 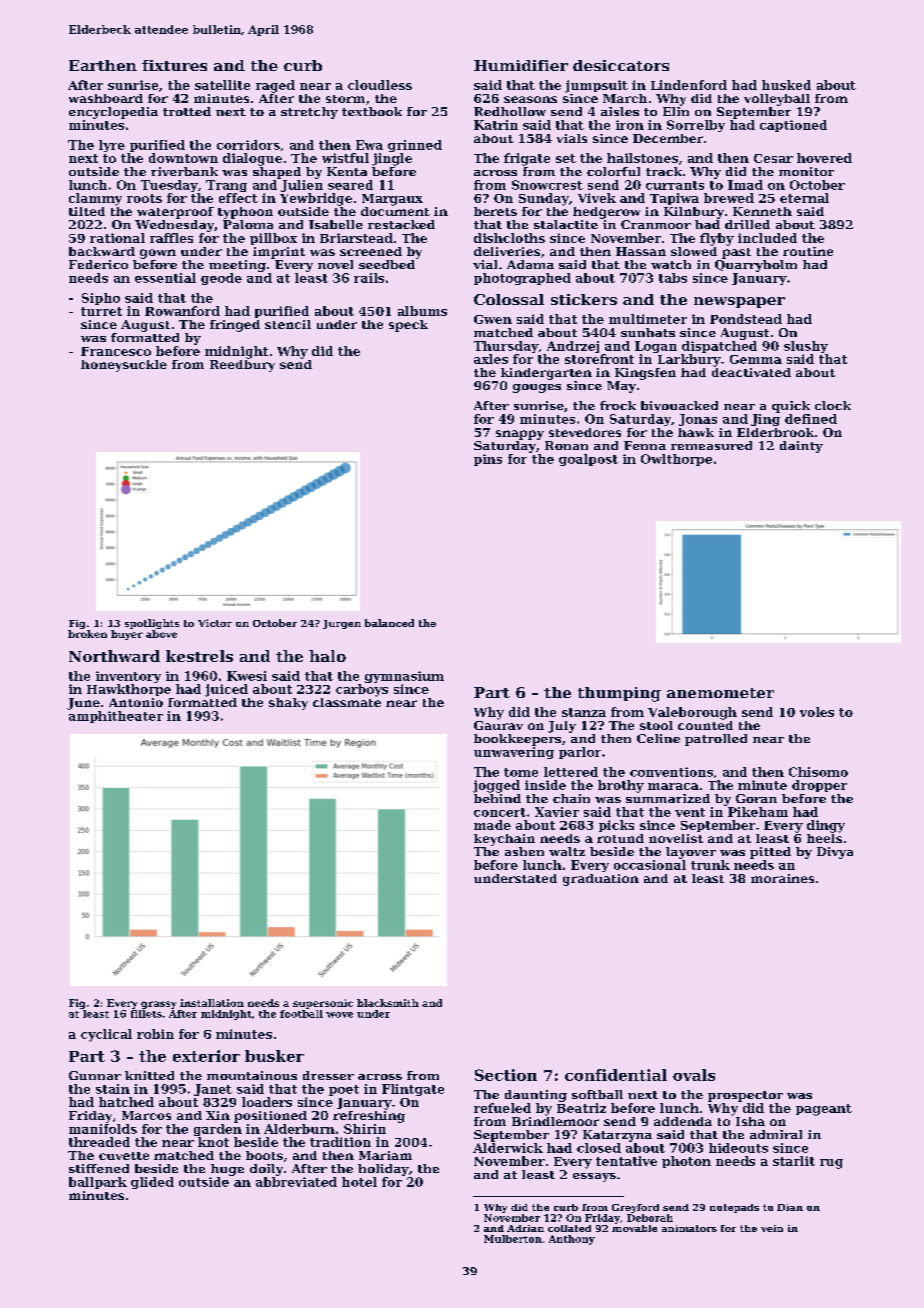 What do you see at coordinates (835, 853) in the screenshot?
I see `Divya` at bounding box center [835, 853].
